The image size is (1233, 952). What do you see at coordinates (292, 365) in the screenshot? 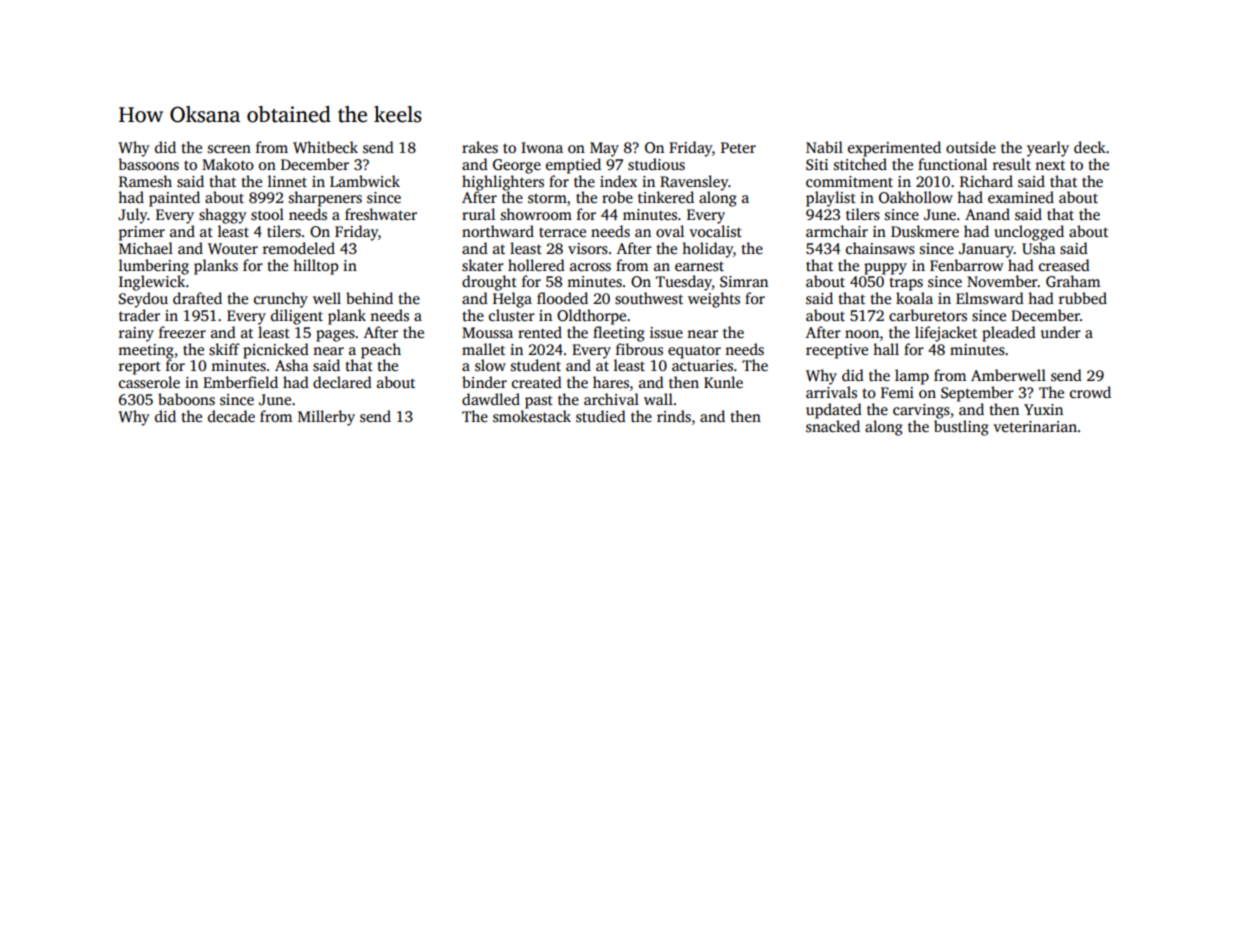
I see `Asha` at bounding box center [292, 365].
